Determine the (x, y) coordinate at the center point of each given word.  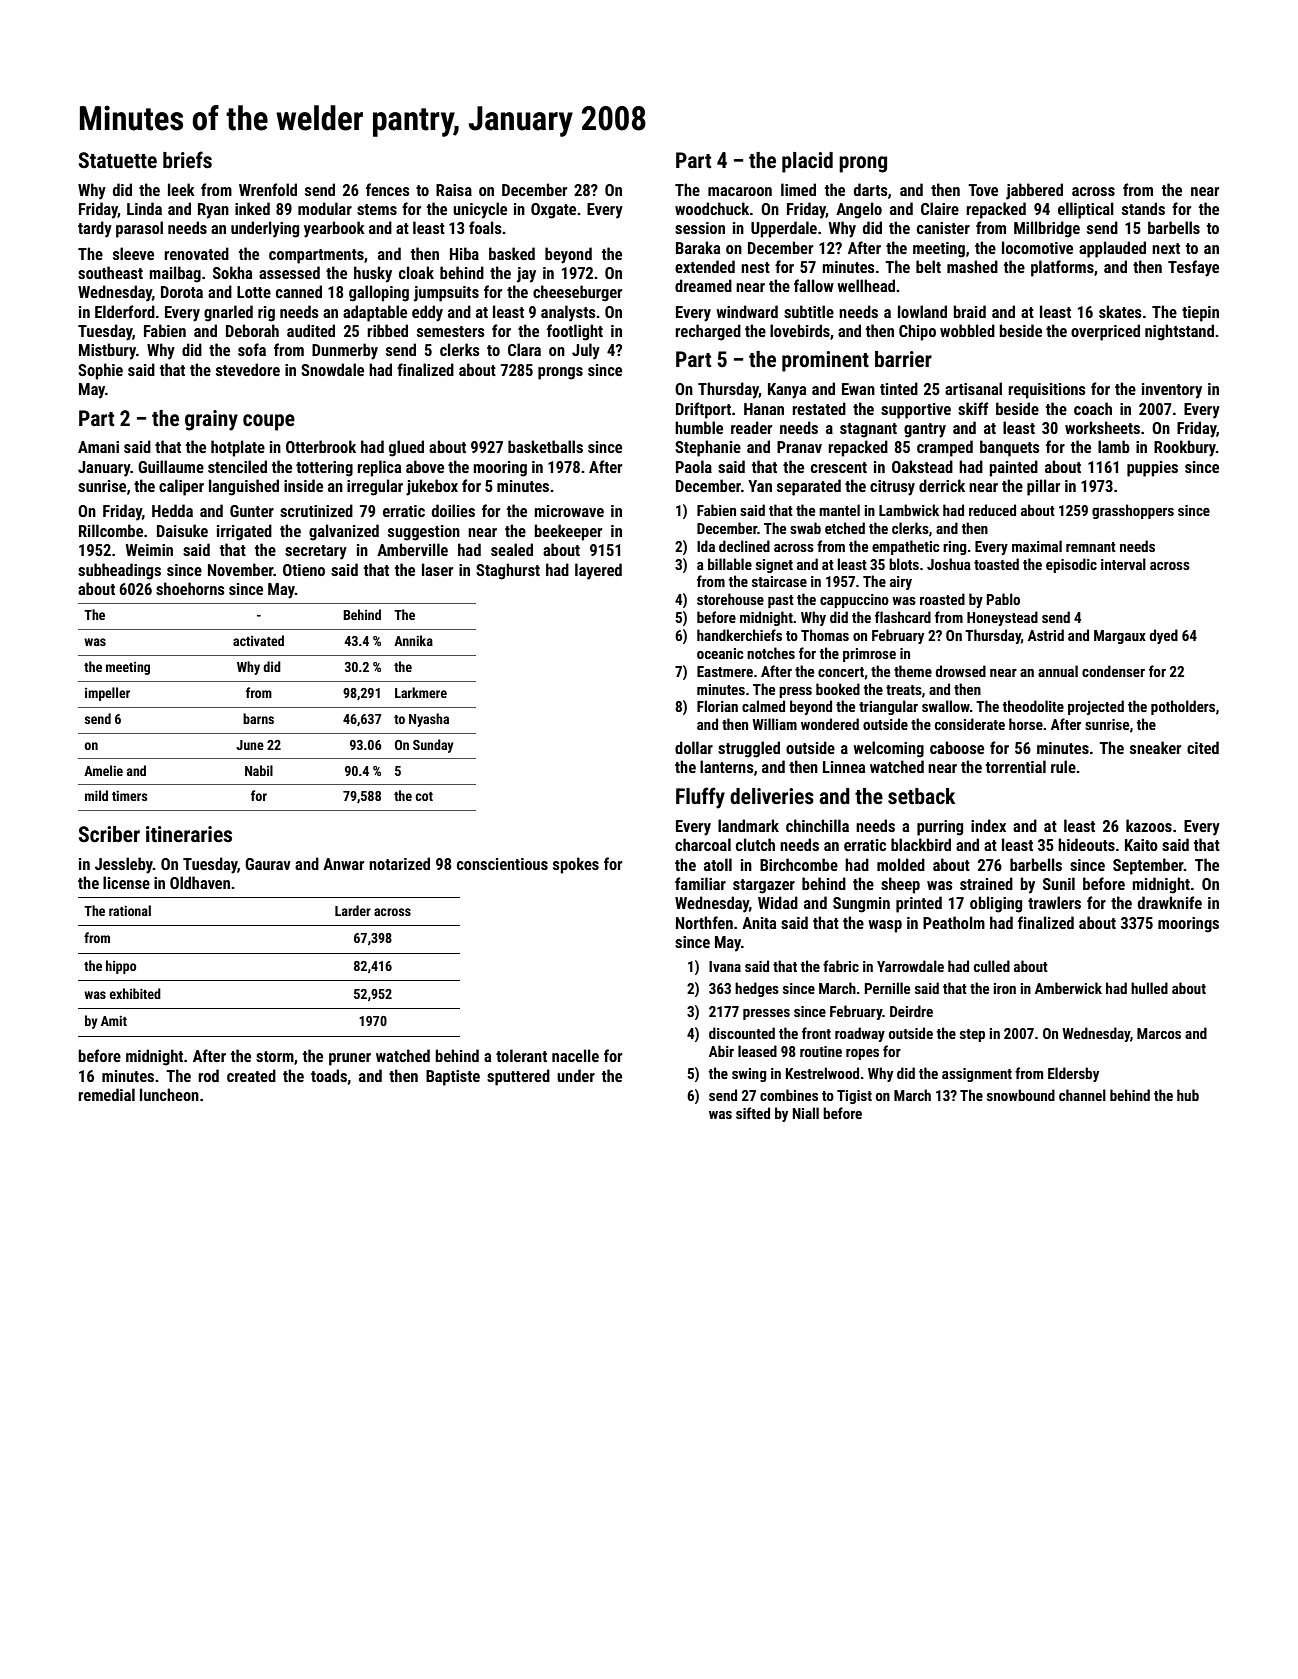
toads (329, 1075)
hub (1188, 1095)
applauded (1112, 249)
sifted (753, 1113)
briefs (187, 160)
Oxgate (553, 211)
